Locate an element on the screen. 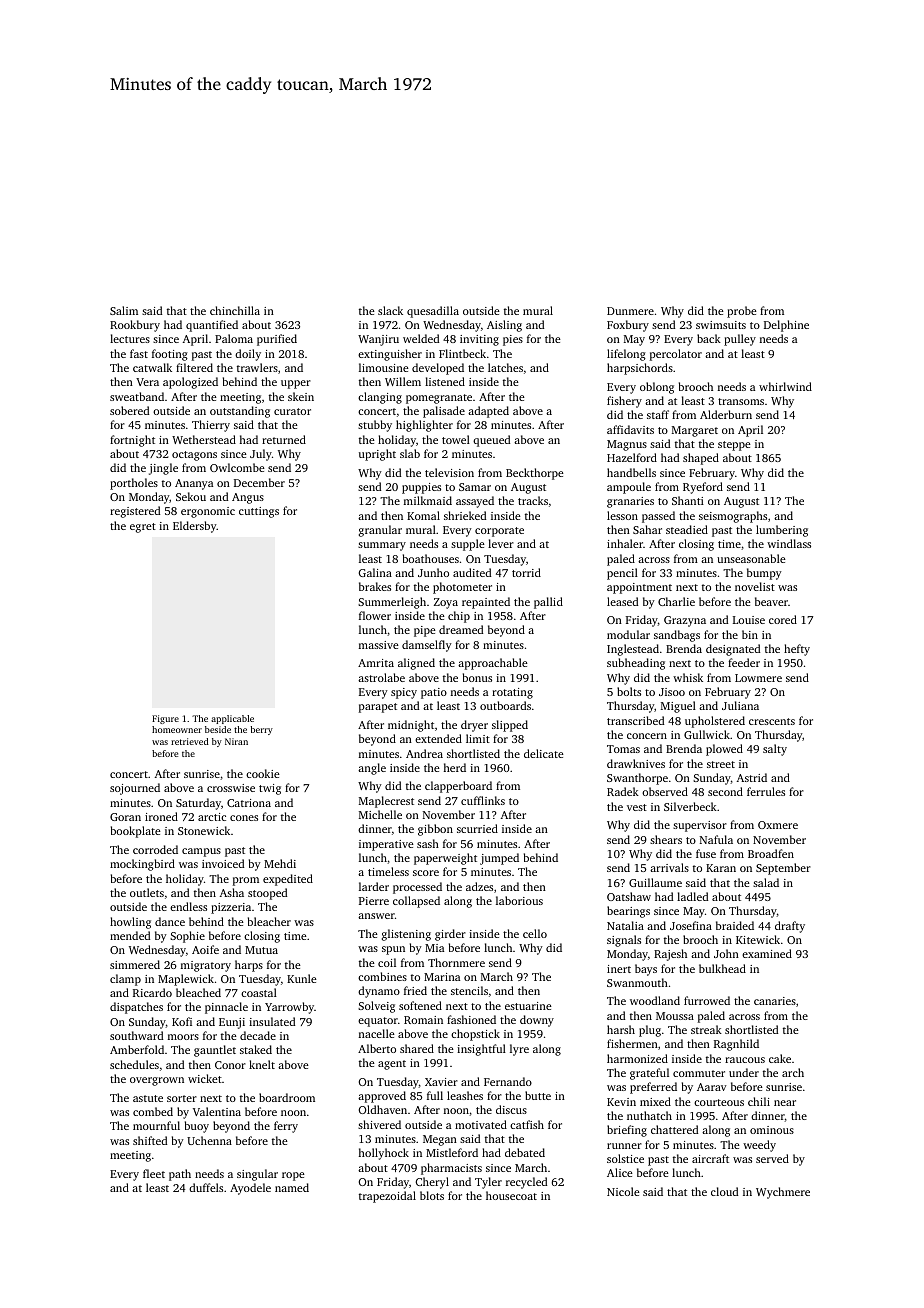 The width and height of the screenshot is (924, 1308). fortnight is located at coordinates (132, 441).
